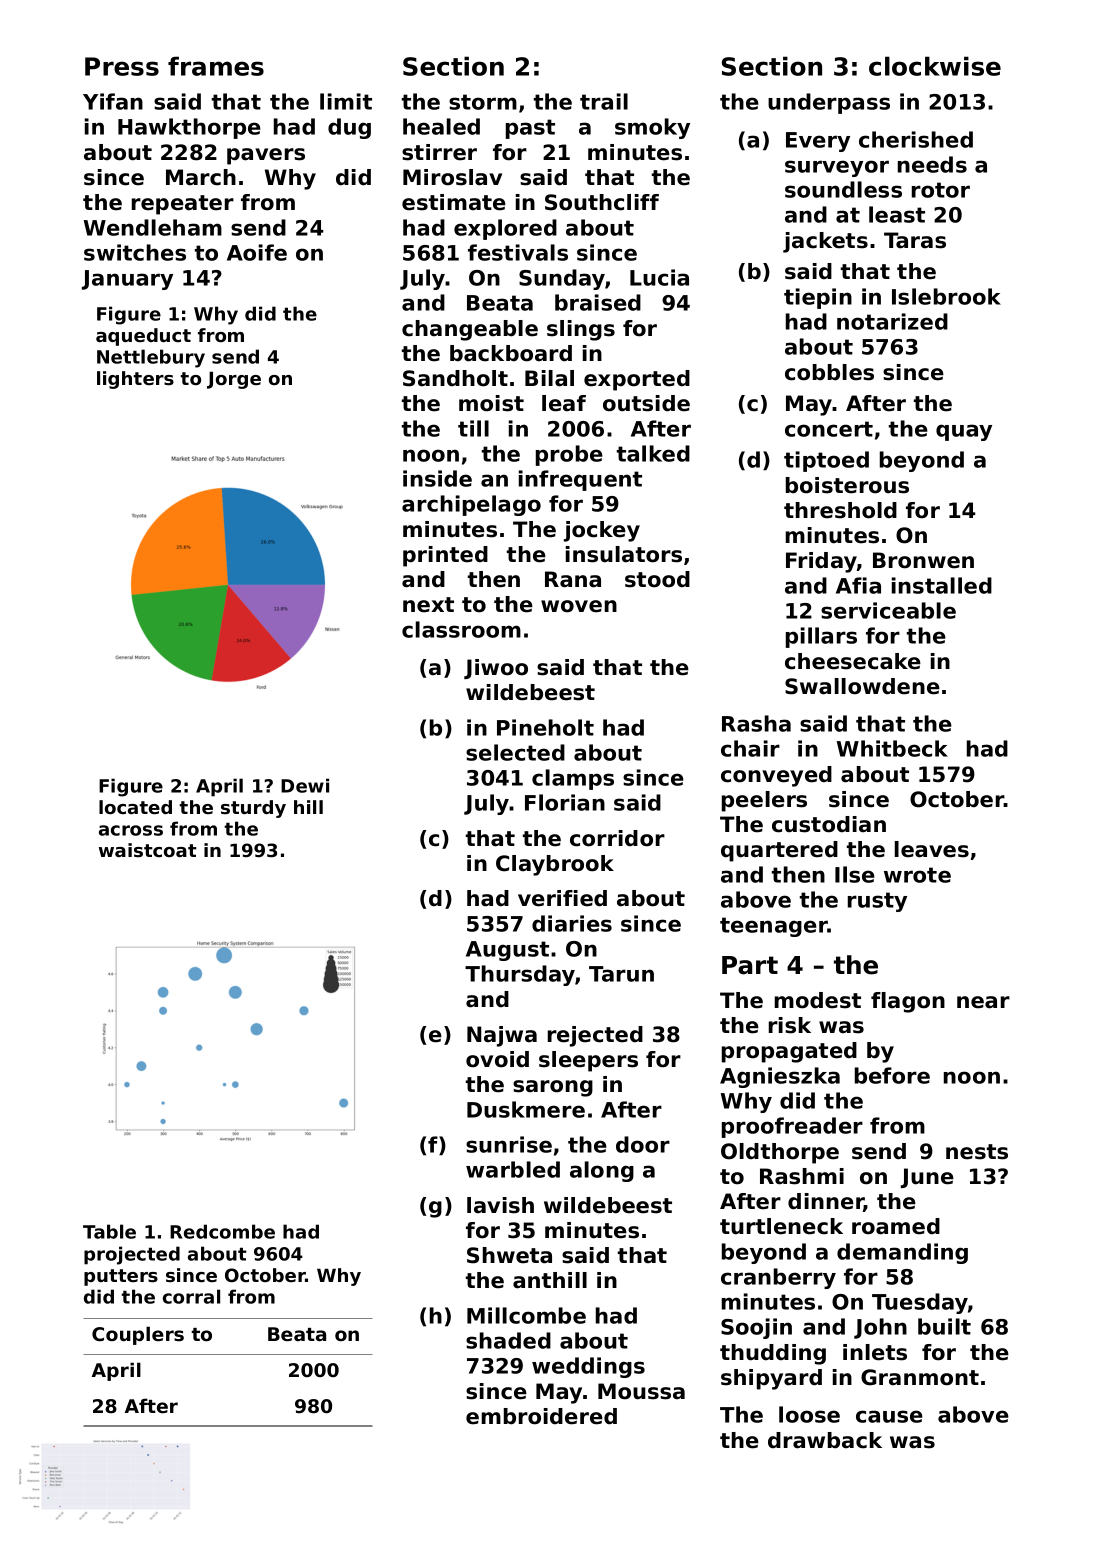 The width and height of the screenshot is (1093, 1546). Describe the element at coordinates (545, 727) in the screenshot. I see `Pineholt` at that location.
